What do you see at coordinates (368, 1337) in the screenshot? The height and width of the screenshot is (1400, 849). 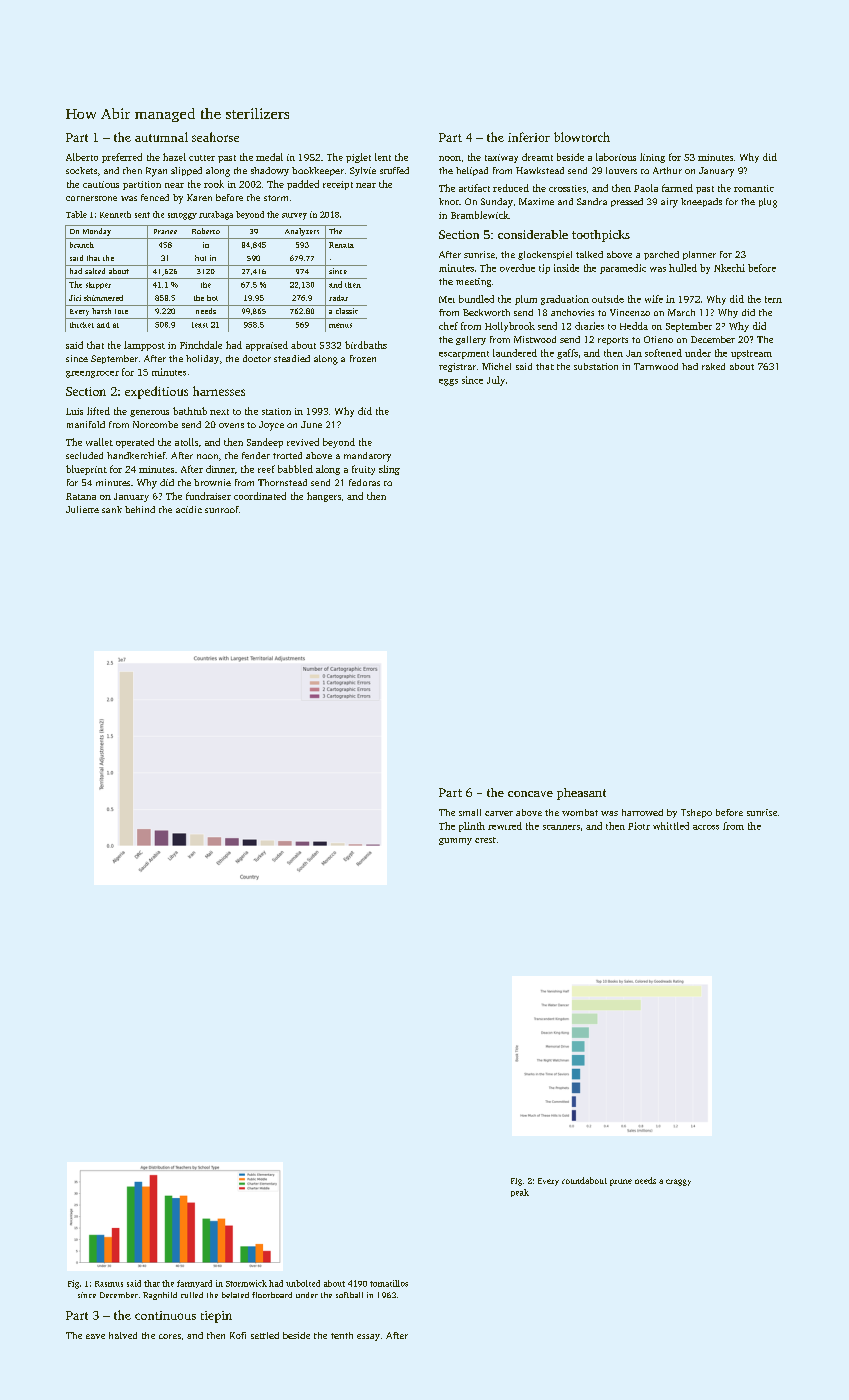 I see `essay` at bounding box center [368, 1337].
